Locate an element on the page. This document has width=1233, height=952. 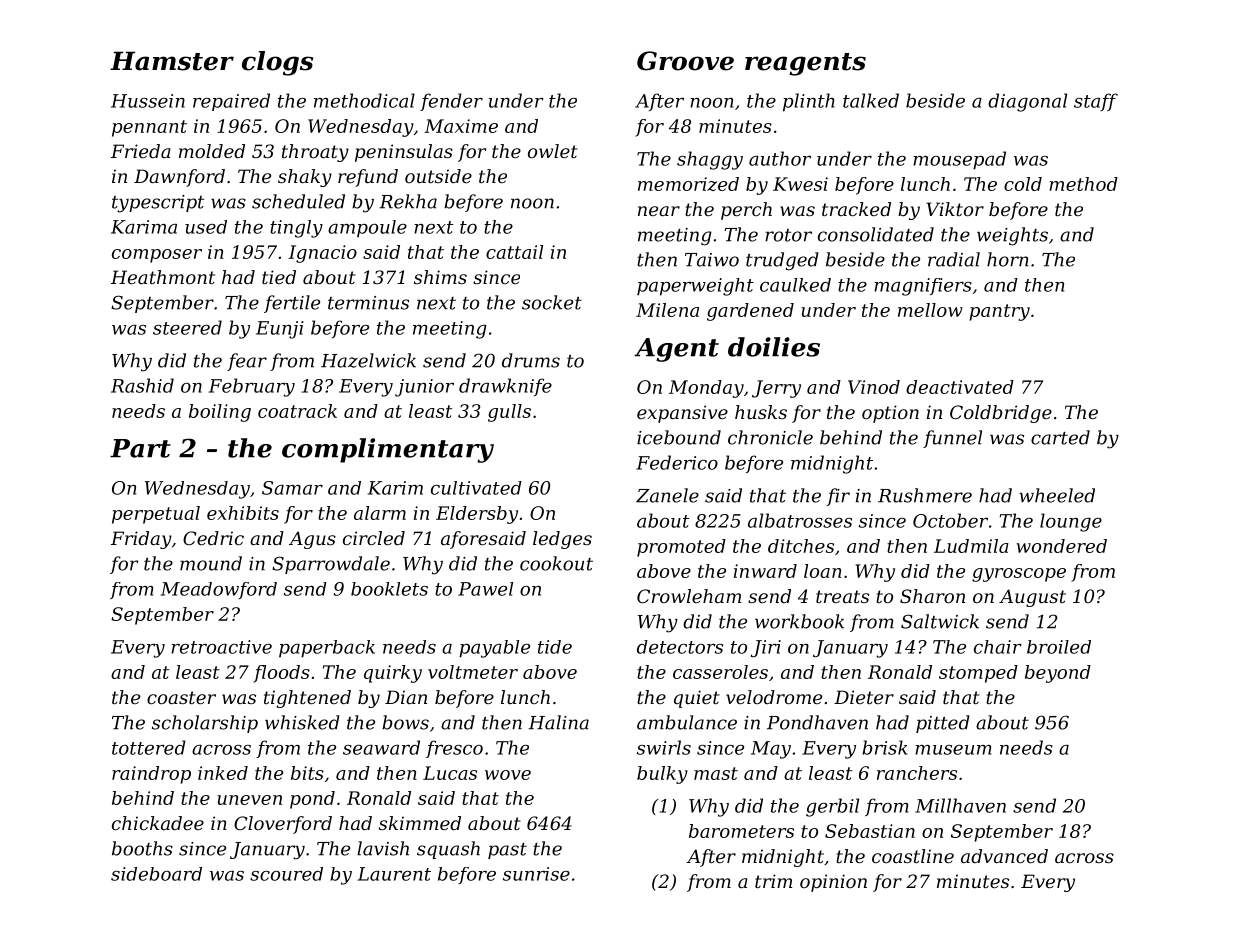
beyond is located at coordinates (1058, 674).
